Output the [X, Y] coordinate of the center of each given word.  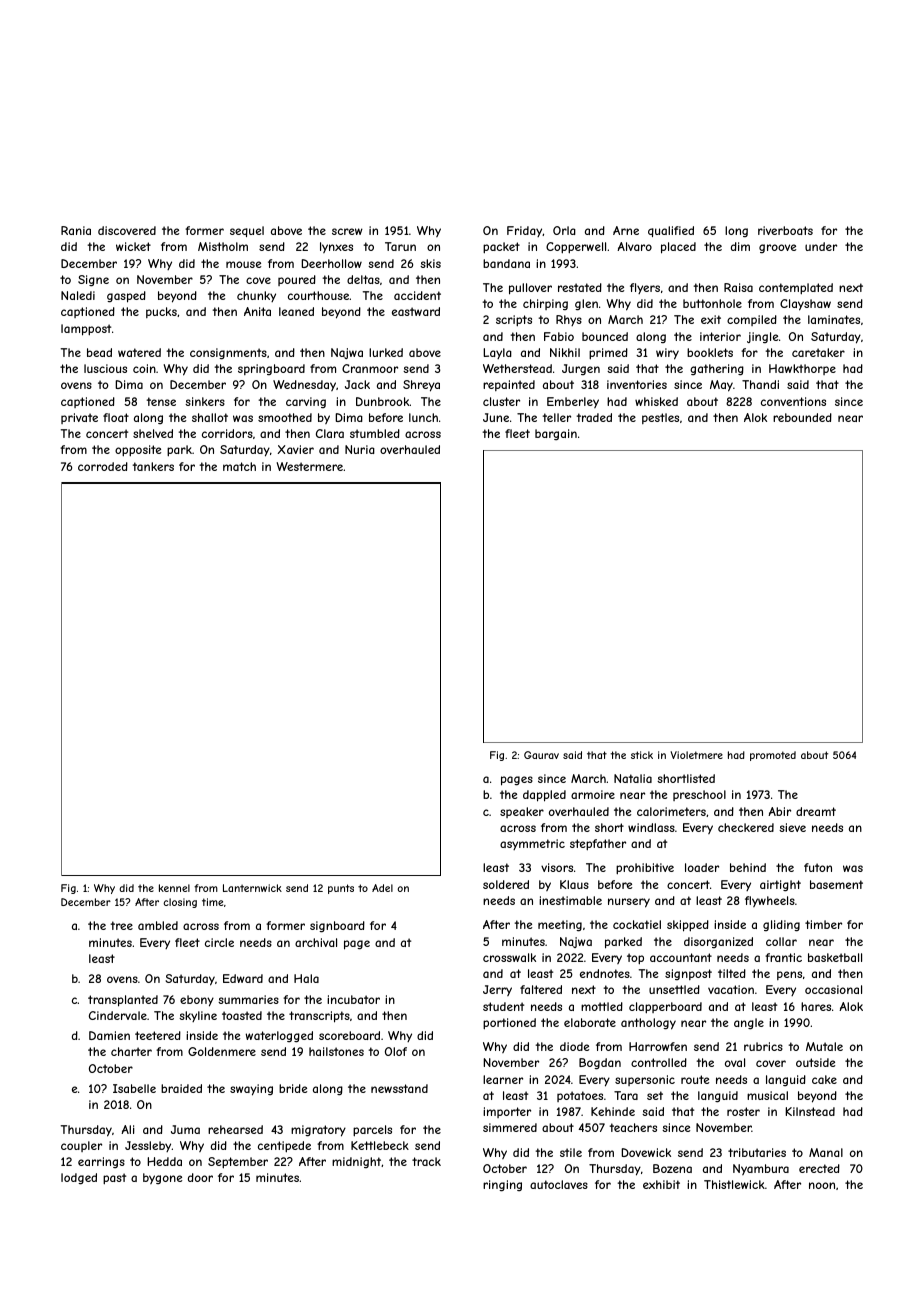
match [239, 466]
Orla [564, 230]
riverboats [785, 230]
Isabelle [134, 1088]
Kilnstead [810, 1111]
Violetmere [696, 755]
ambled [158, 925]
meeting [560, 926]
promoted [773, 756]
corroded [103, 466]
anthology [648, 1024]
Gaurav [541, 755]
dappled [544, 796]
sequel [247, 231]
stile [571, 1152]
